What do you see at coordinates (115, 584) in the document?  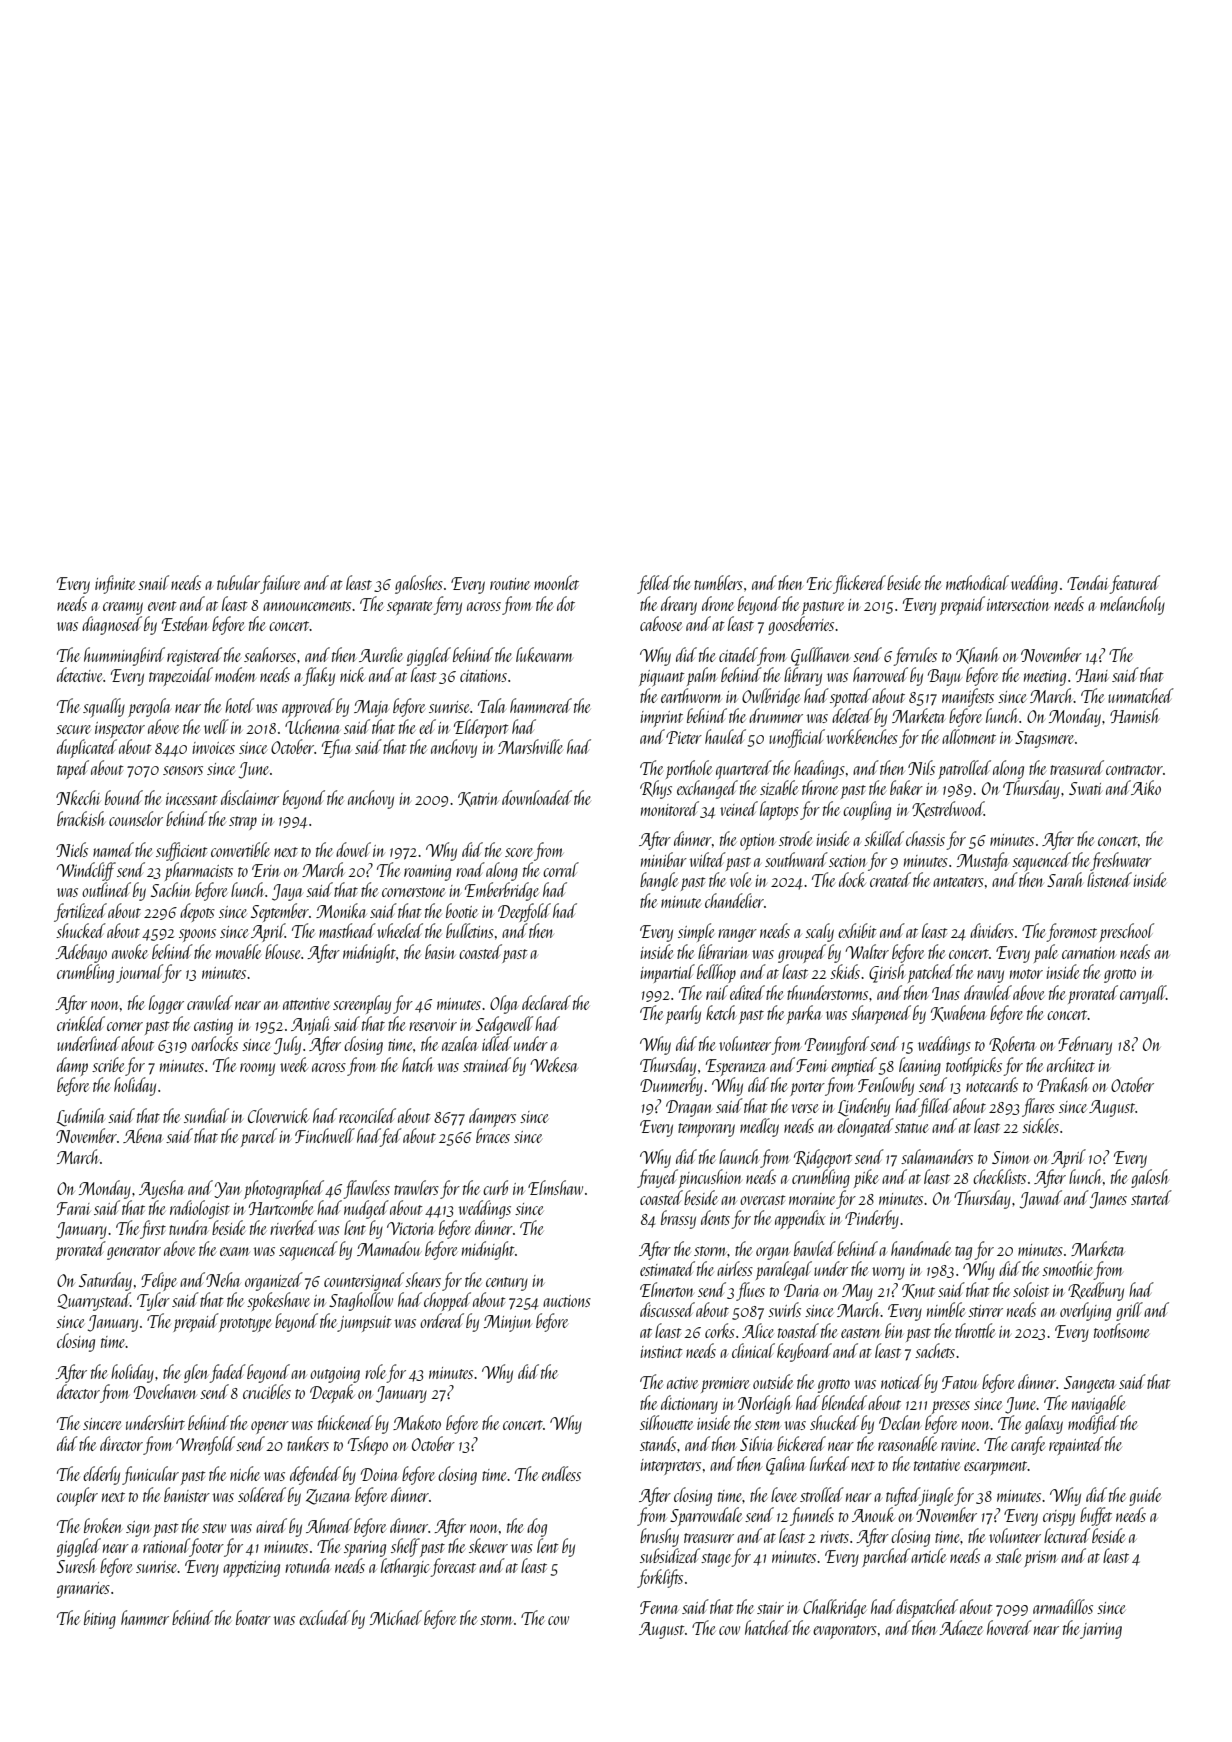 I see `infinite` at bounding box center [115, 584].
